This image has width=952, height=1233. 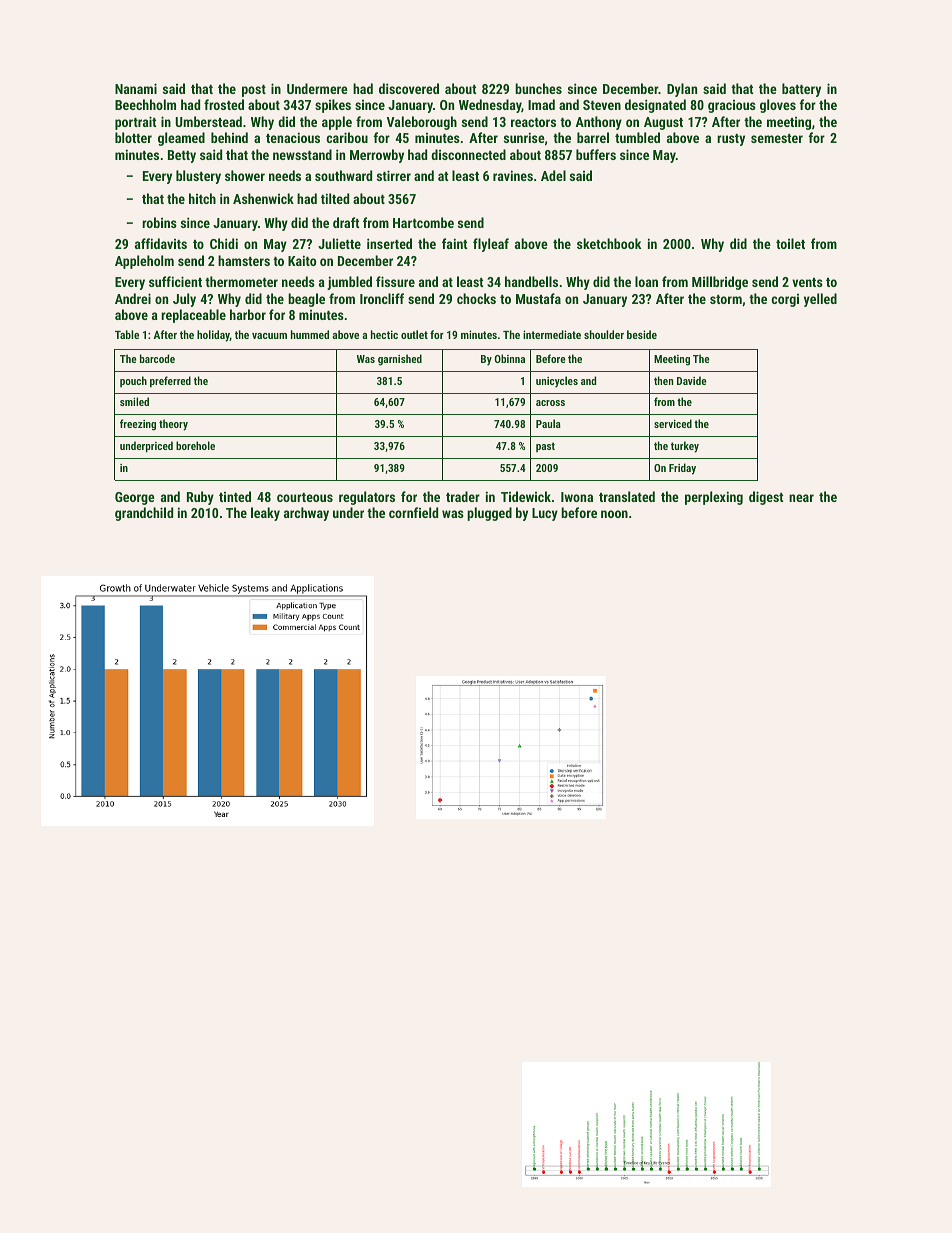 I want to click on Dylan, so click(x=682, y=90).
